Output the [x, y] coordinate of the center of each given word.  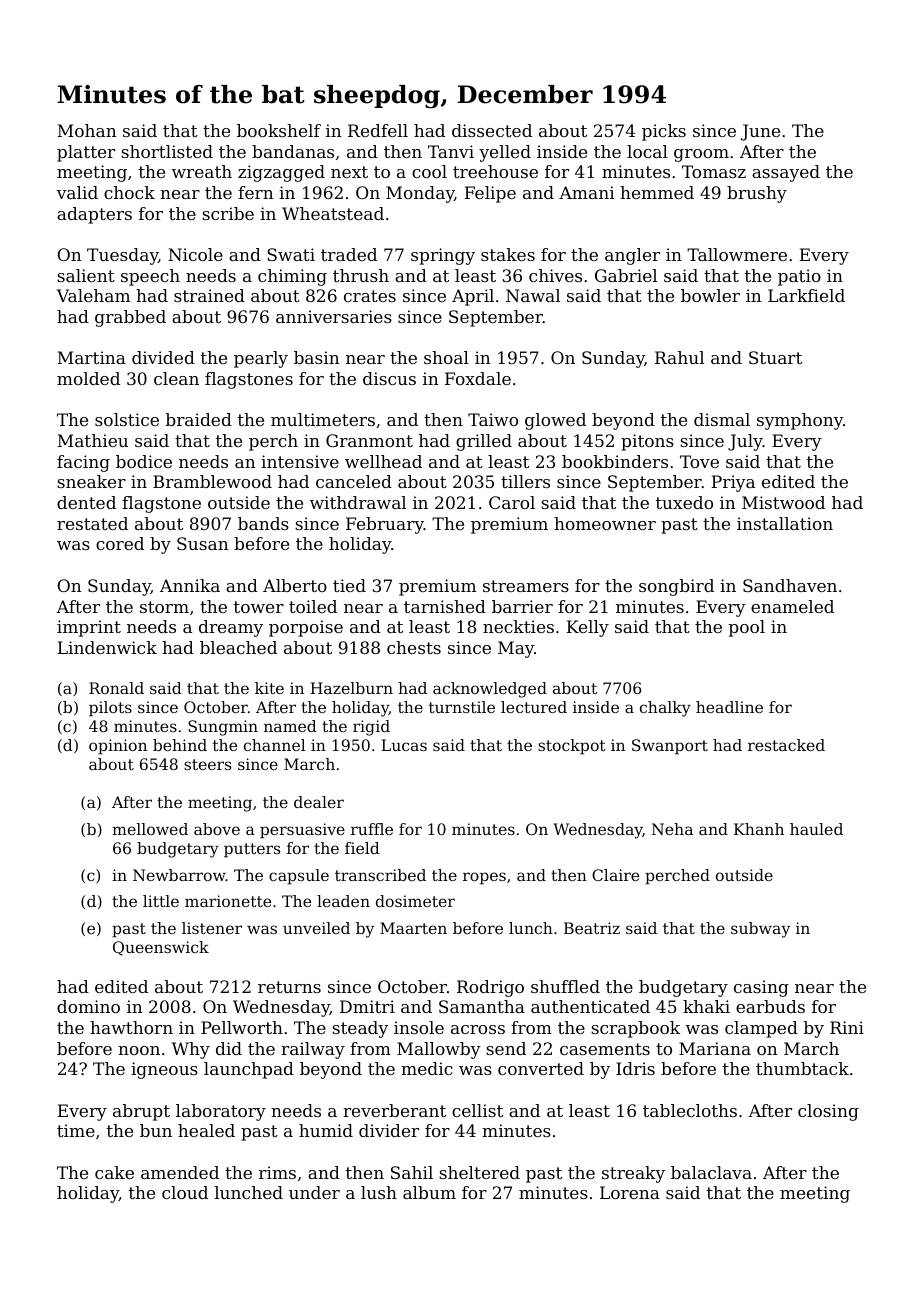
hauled [816, 829]
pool [747, 628]
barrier [522, 606]
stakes [508, 254]
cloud [185, 1192]
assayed [786, 173]
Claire [615, 875]
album [429, 1192]
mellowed [150, 829]
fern [255, 192]
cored [120, 543]
